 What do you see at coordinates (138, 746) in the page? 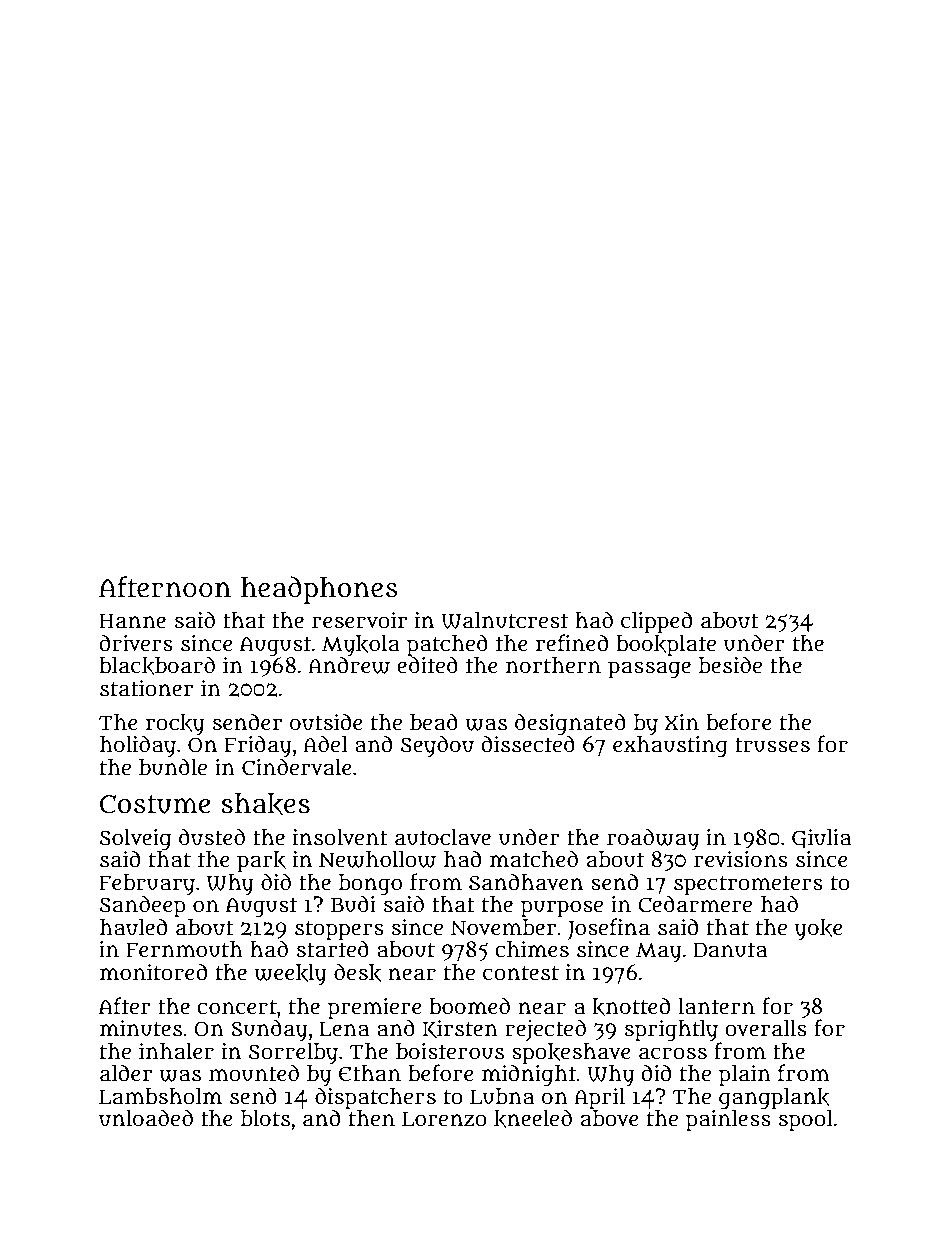
I see `holiday` at bounding box center [138, 746].
